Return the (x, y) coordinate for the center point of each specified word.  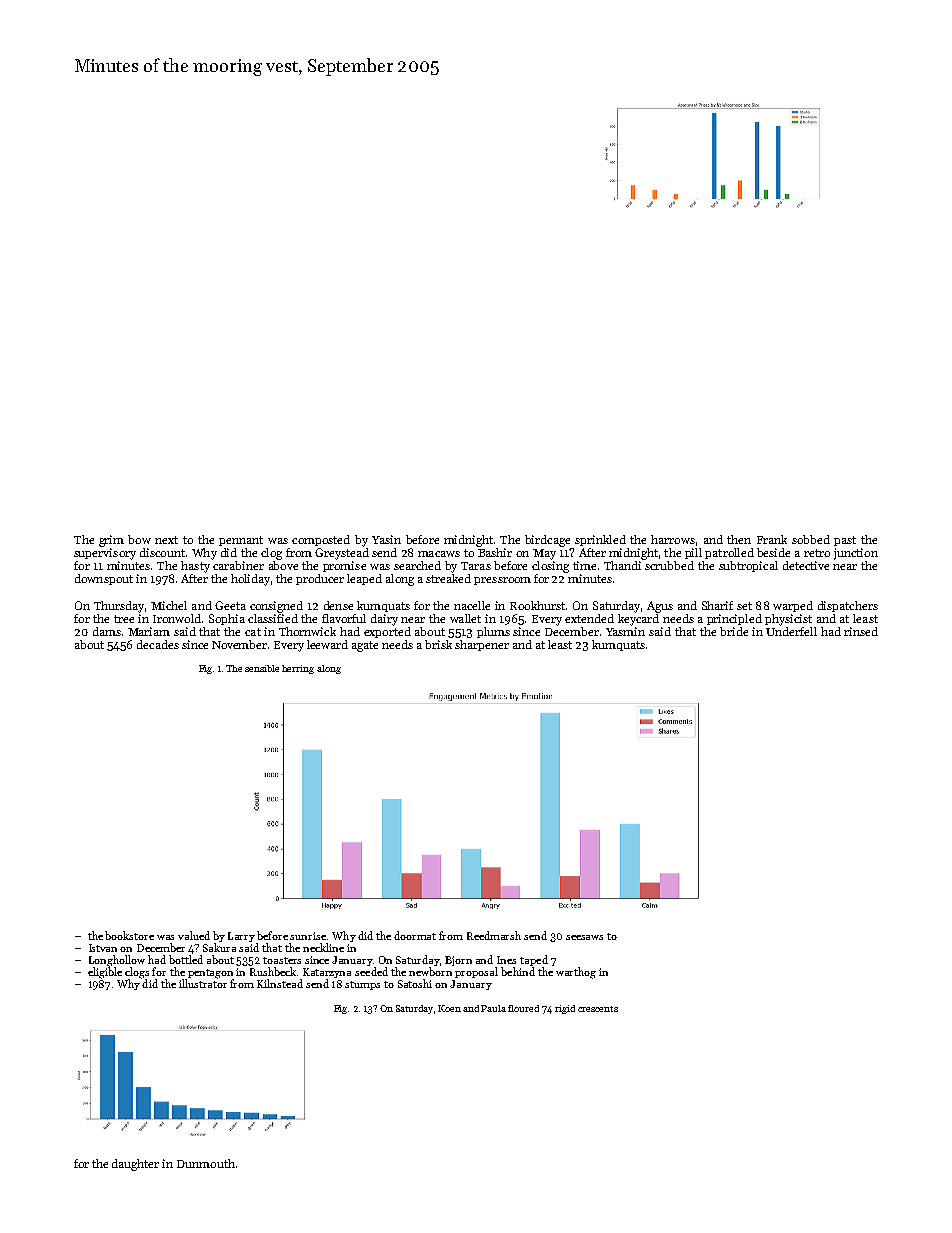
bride (734, 631)
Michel (169, 605)
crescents (598, 1009)
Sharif (717, 605)
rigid (565, 1009)
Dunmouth (206, 1163)
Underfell (791, 631)
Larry (241, 937)
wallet (465, 618)
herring (298, 669)
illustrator (203, 983)
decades (158, 644)
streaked (448, 578)
